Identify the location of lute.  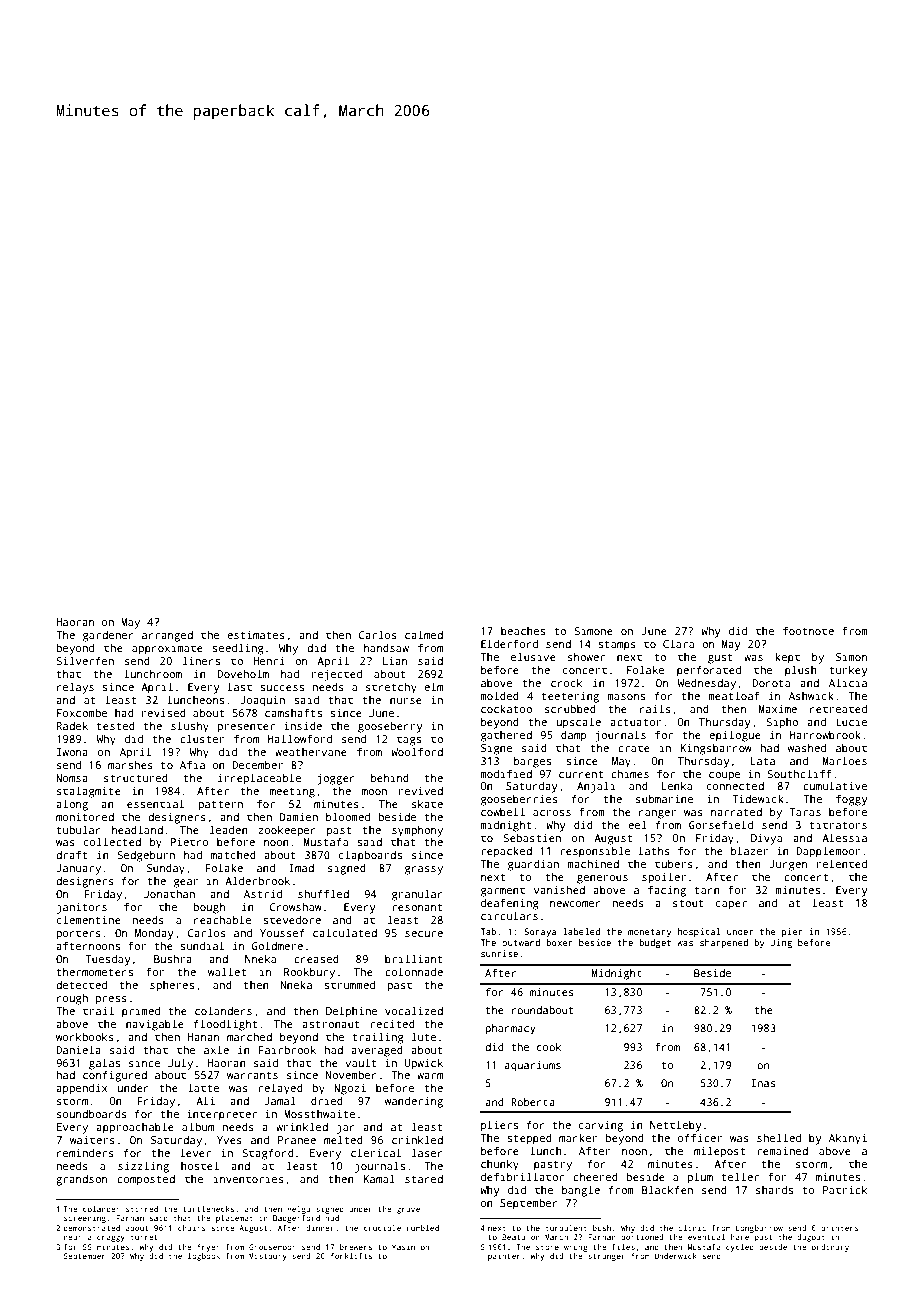
(424, 1036).
